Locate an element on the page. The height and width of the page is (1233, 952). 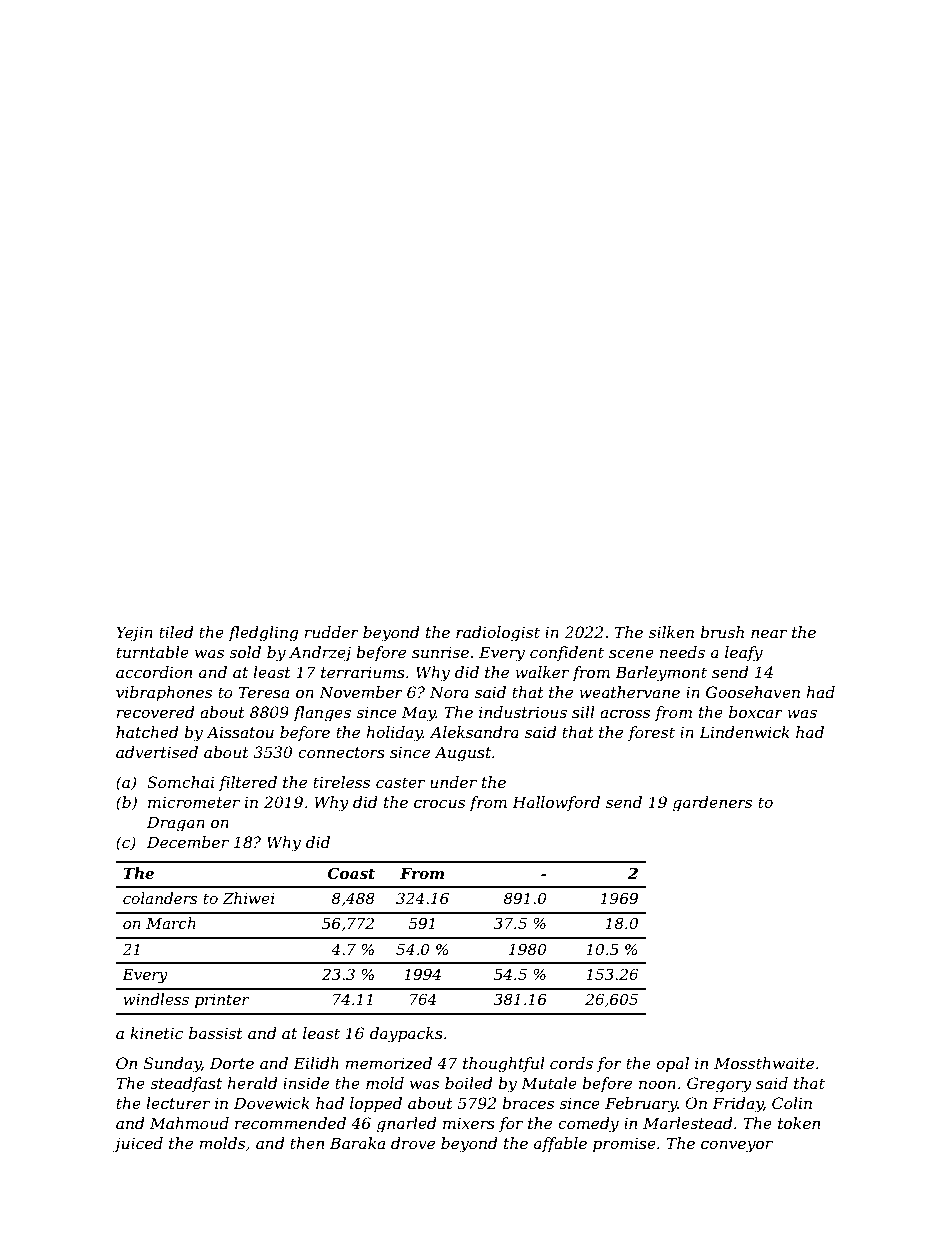
Mutale is located at coordinates (549, 1083).
